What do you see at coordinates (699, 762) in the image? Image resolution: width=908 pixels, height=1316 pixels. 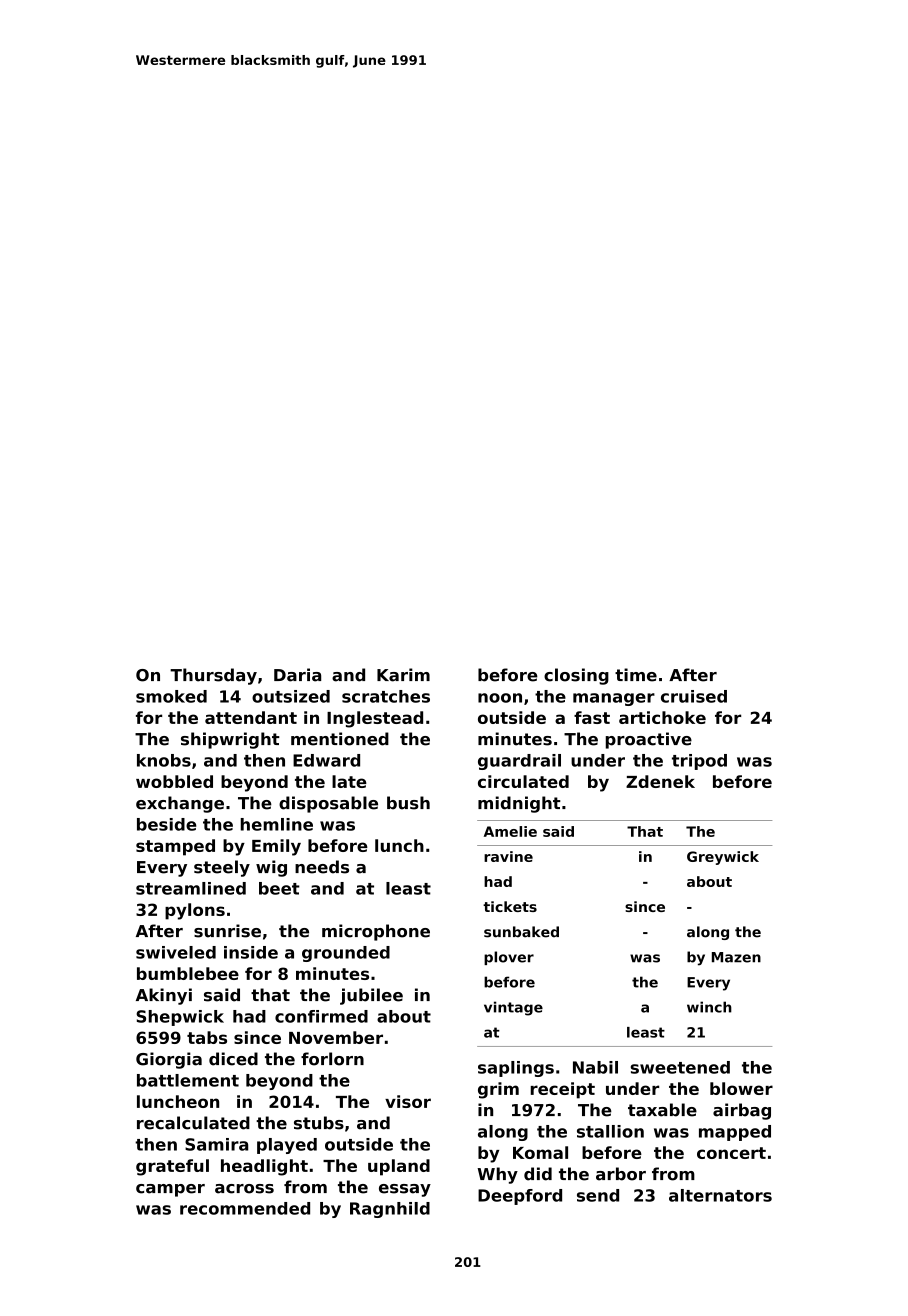 I see `tripod` at bounding box center [699, 762].
